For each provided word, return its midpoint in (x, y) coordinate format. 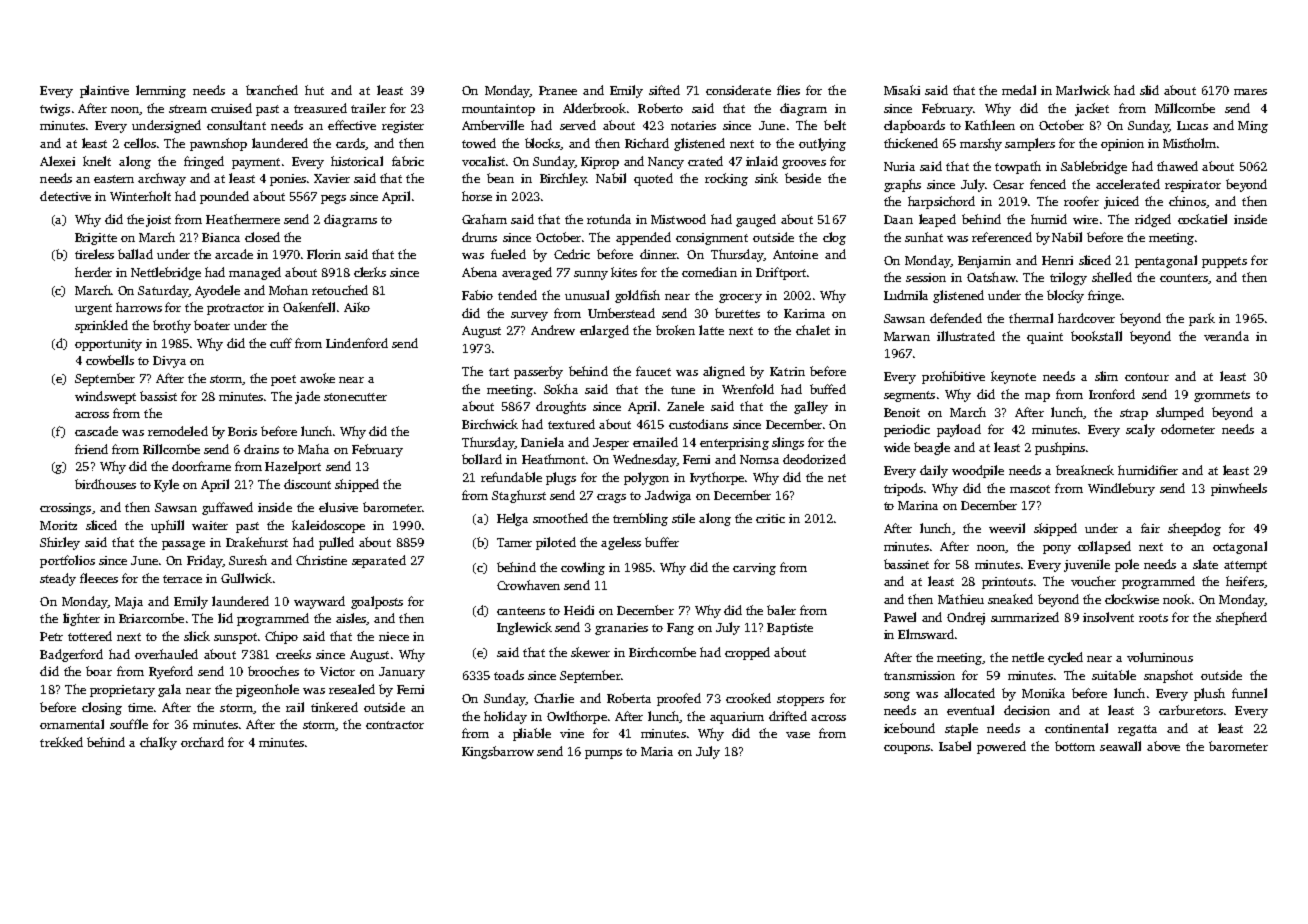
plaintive (104, 91)
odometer (1188, 429)
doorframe (201, 466)
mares (1250, 92)
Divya (169, 362)
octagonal (1240, 547)
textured (571, 424)
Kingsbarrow (498, 752)
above (1163, 746)
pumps (603, 754)
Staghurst (519, 496)
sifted (664, 90)
